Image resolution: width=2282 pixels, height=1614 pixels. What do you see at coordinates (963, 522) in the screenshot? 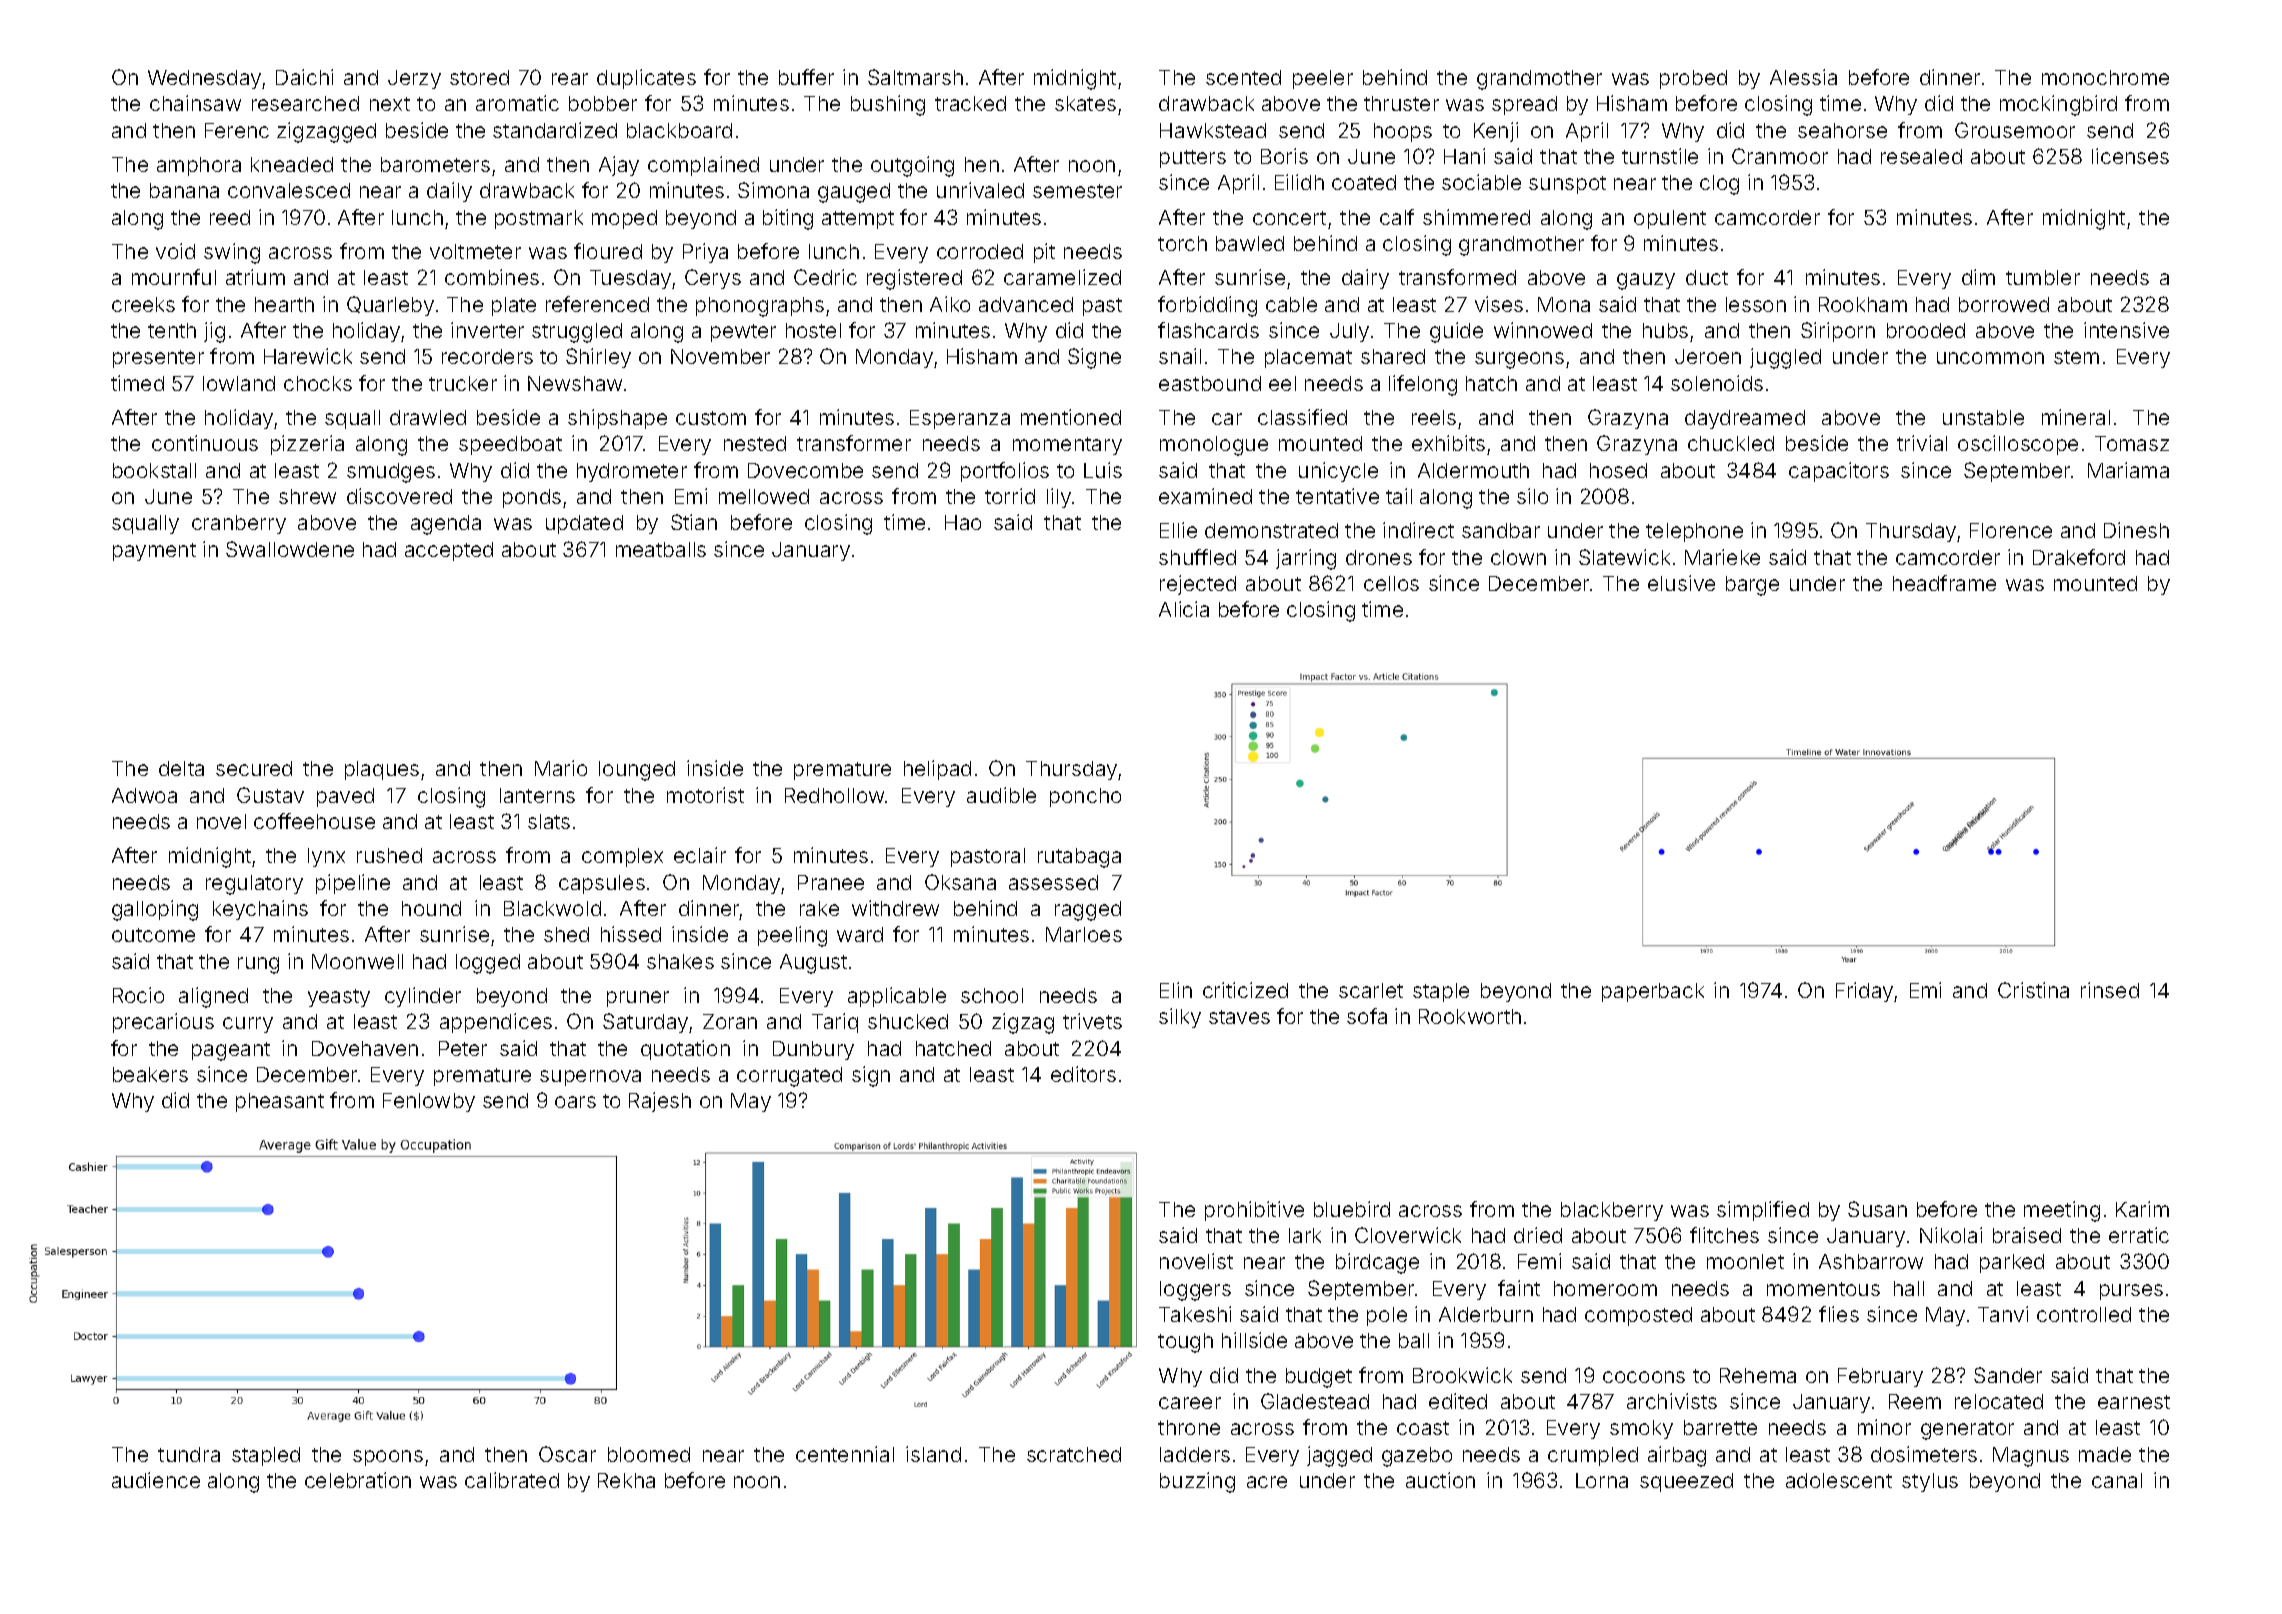
I see `Hao` at bounding box center [963, 522].
